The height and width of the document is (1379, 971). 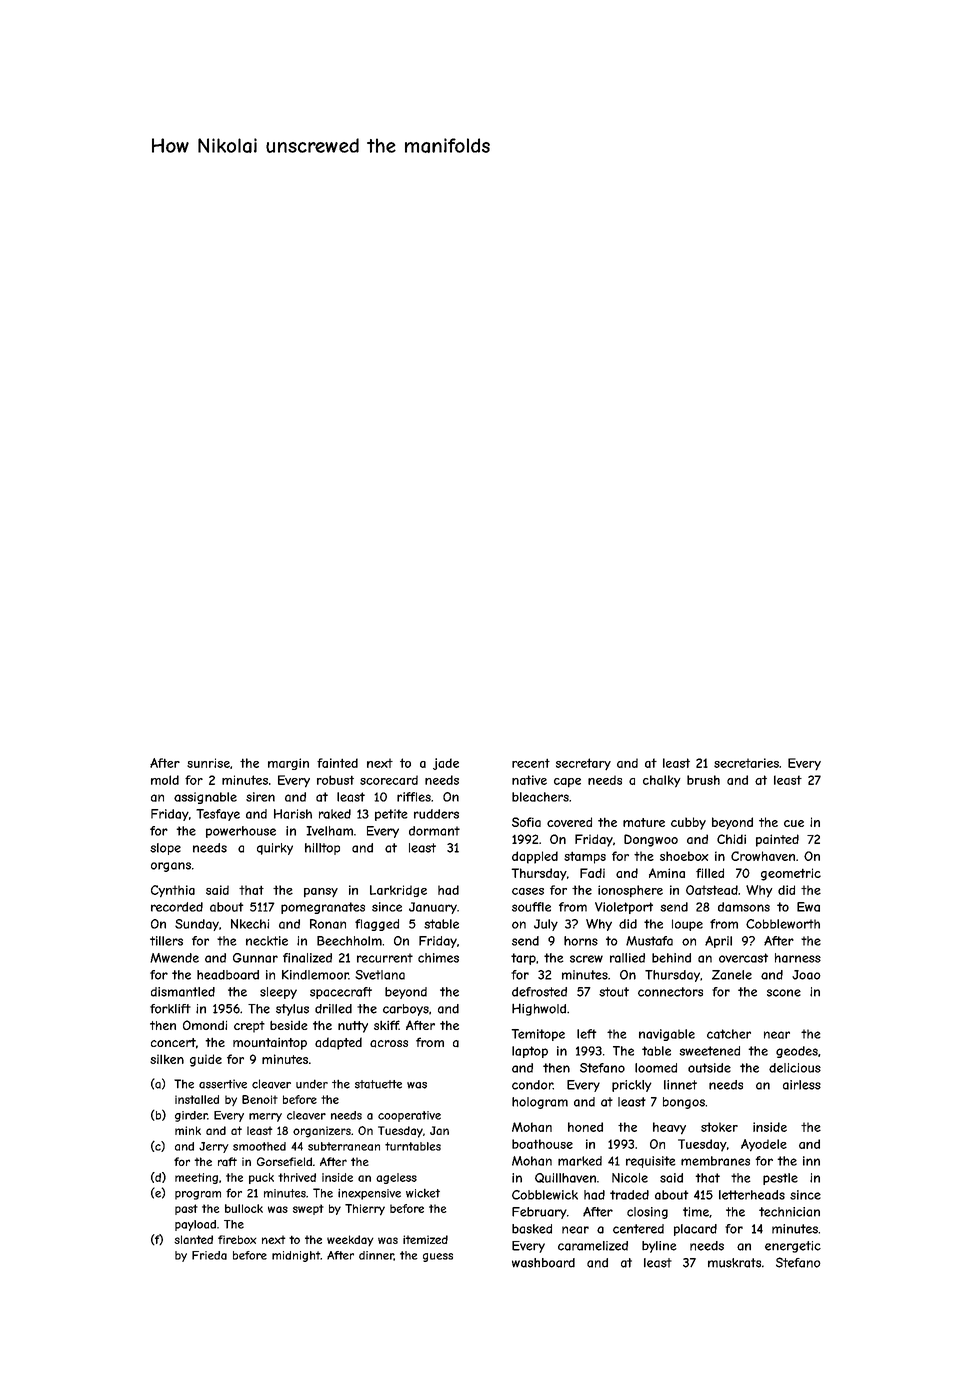 What do you see at coordinates (791, 874) in the document?
I see `geometric` at bounding box center [791, 874].
